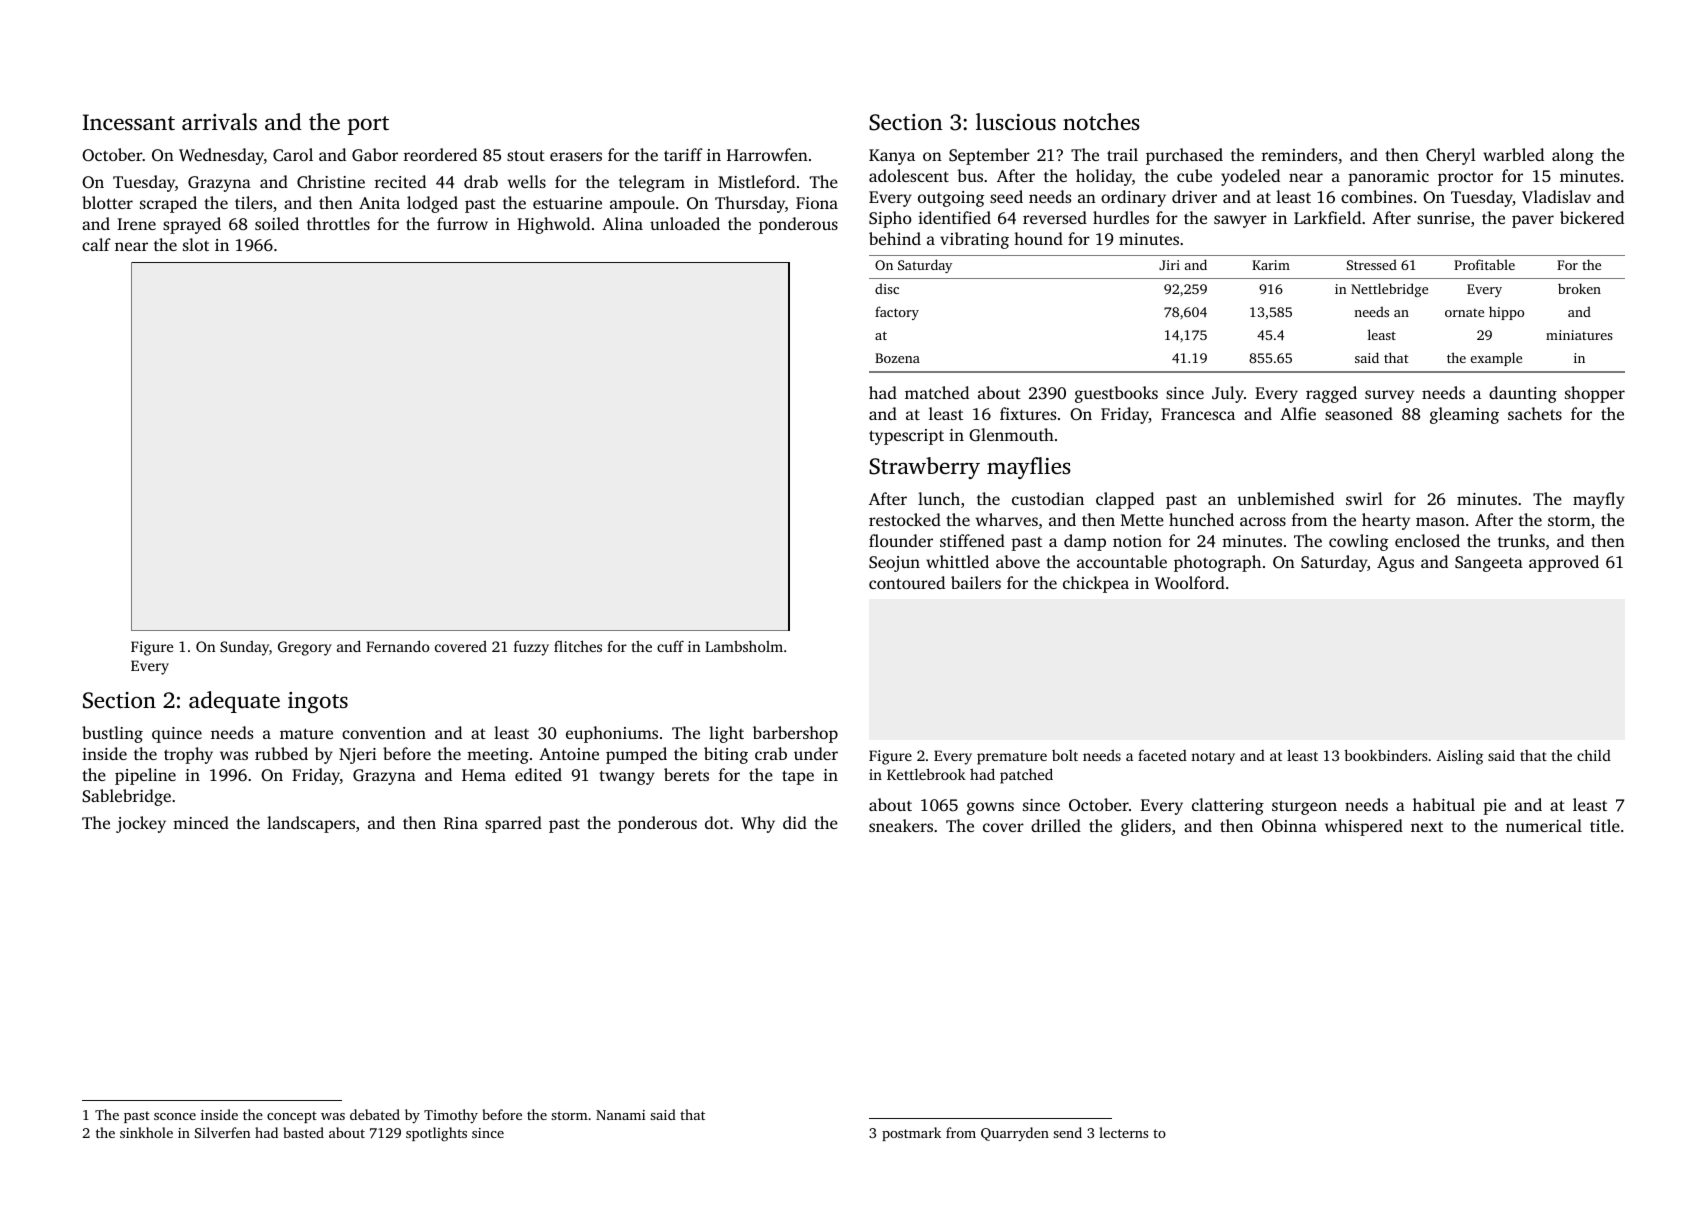  Describe the element at coordinates (196, 244) in the screenshot. I see `slot` at that location.
